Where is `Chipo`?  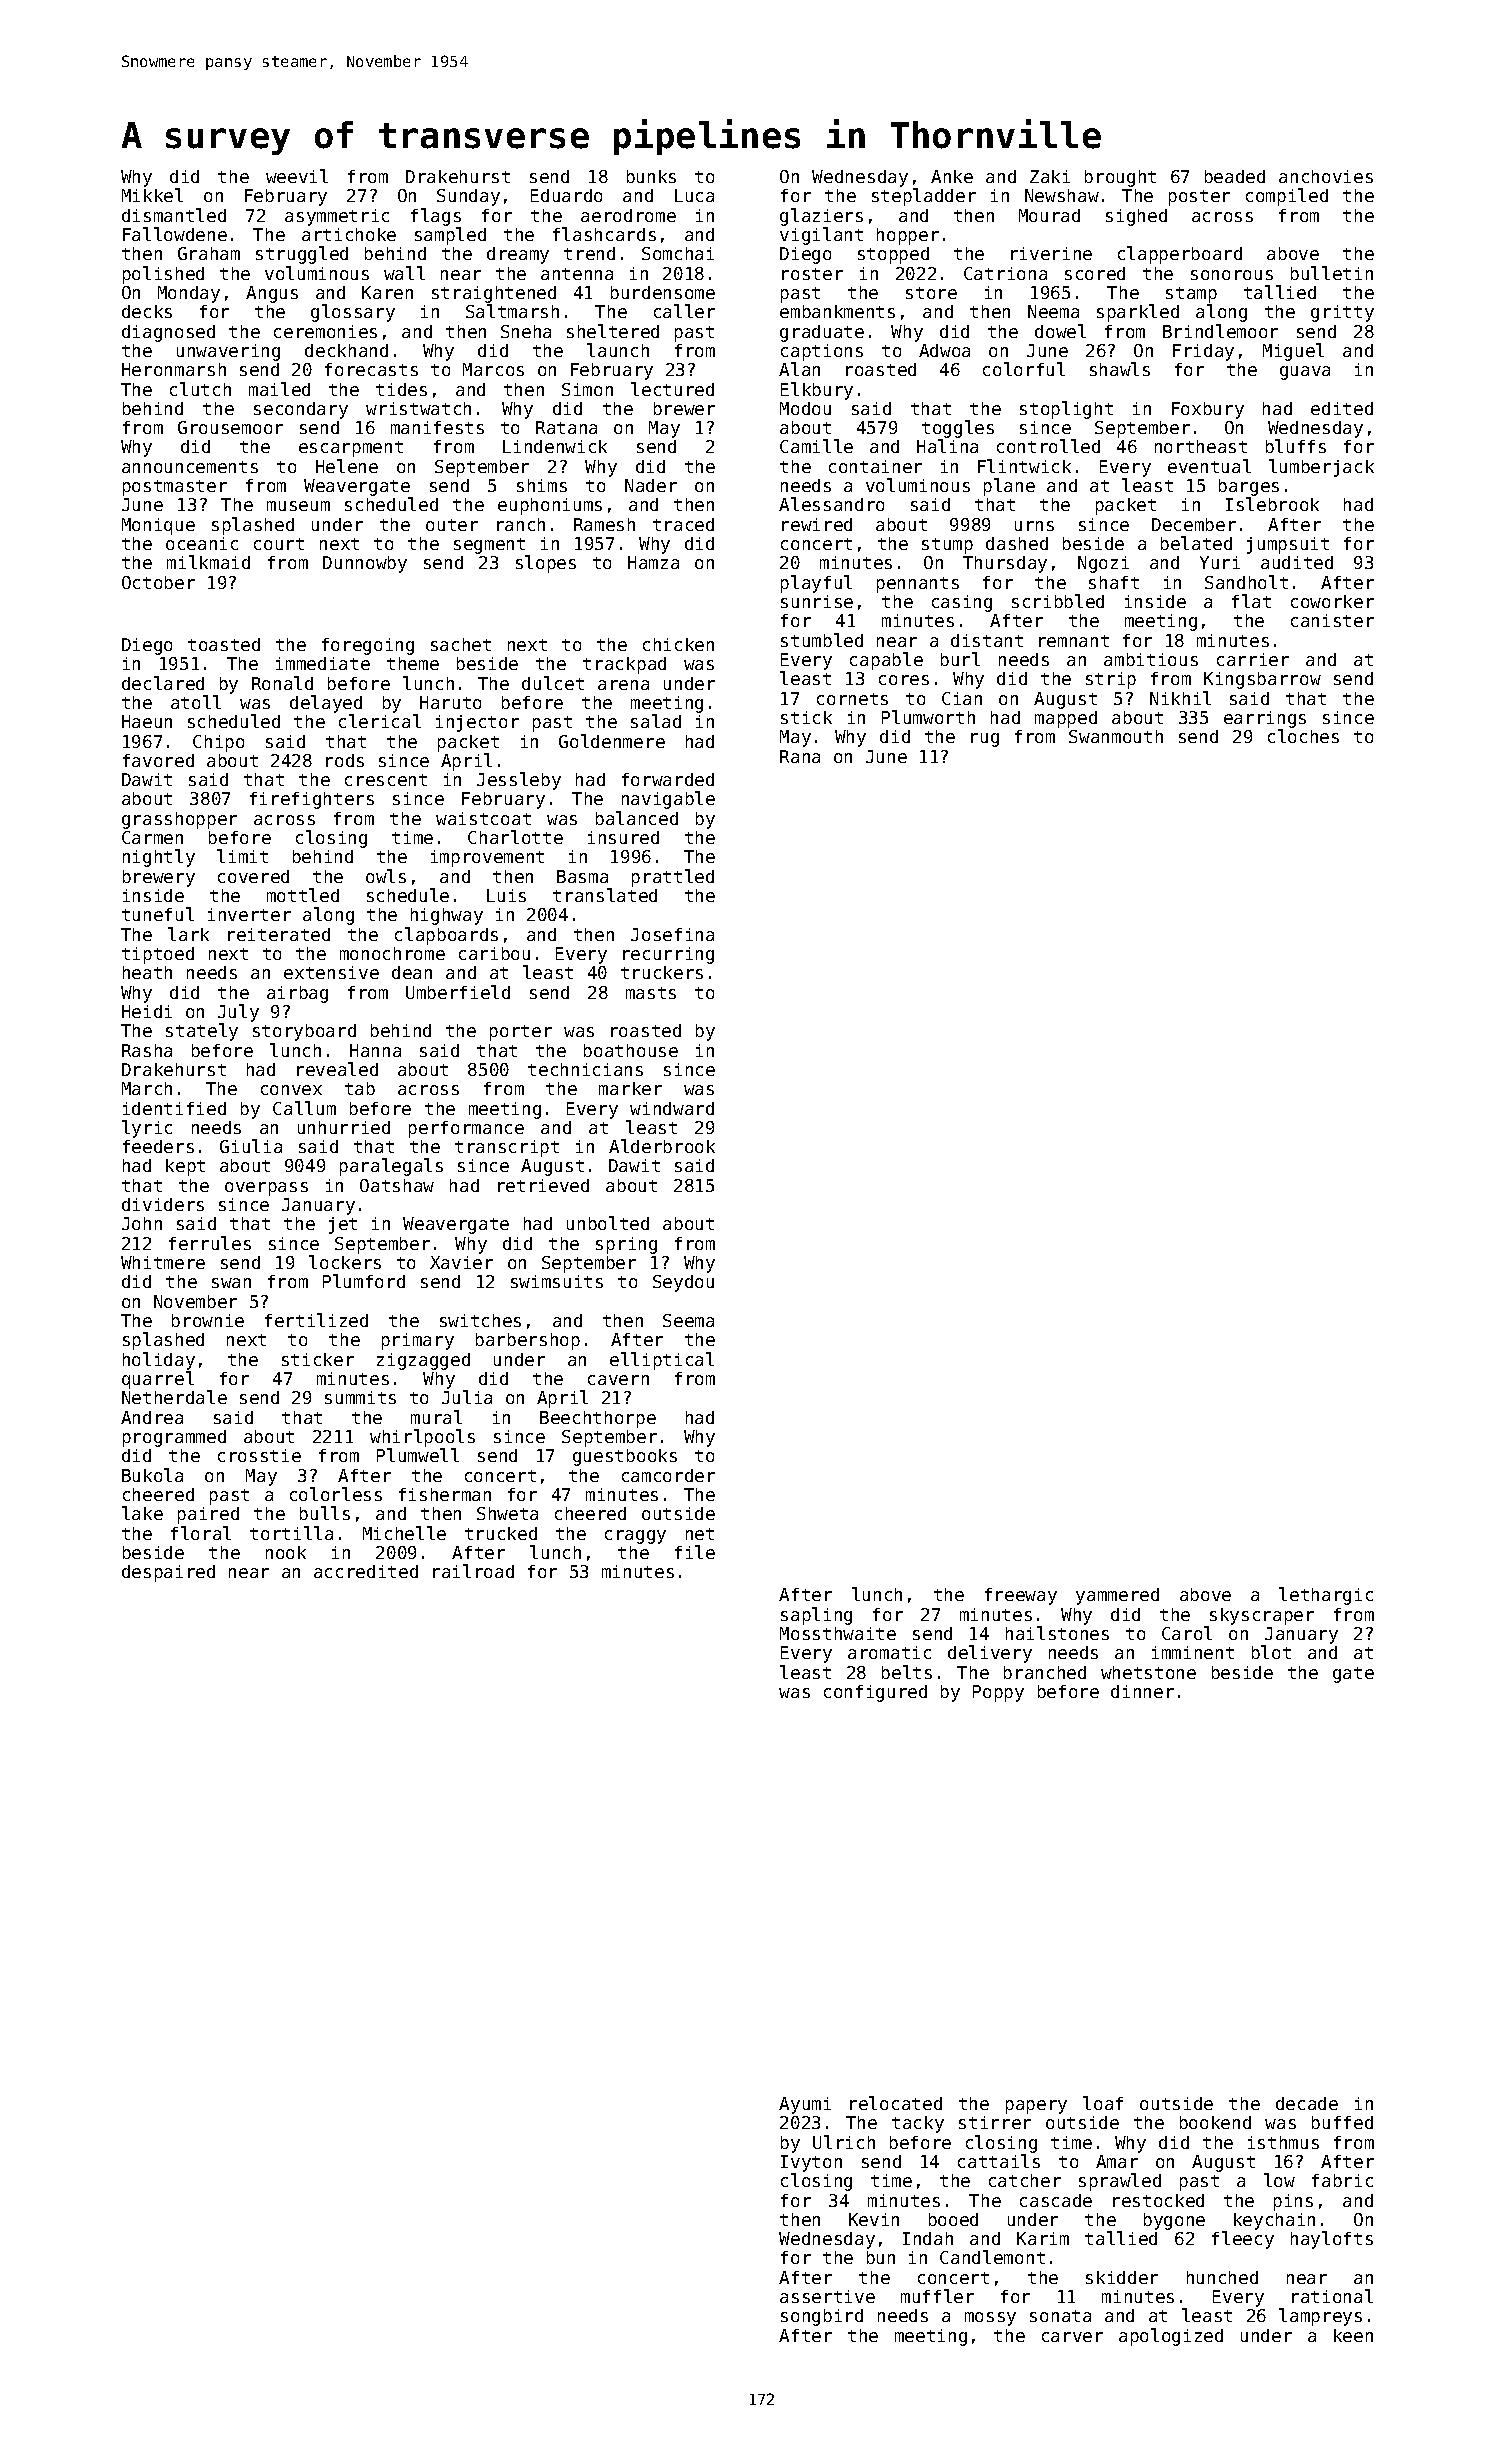 Chipo is located at coordinates (218, 743).
